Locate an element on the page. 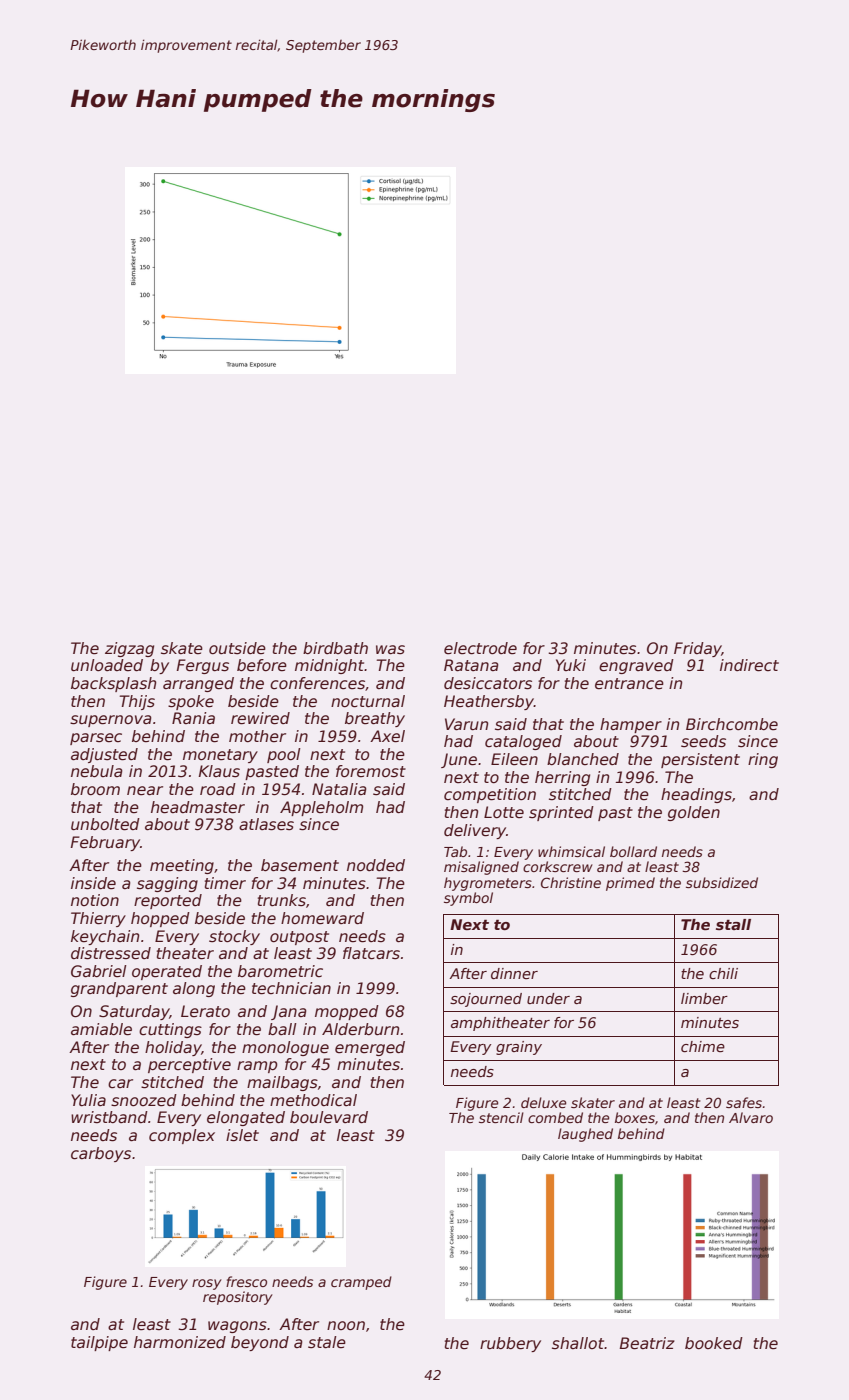 This page has height=1400, width=849. Appleholm is located at coordinates (321, 808).
